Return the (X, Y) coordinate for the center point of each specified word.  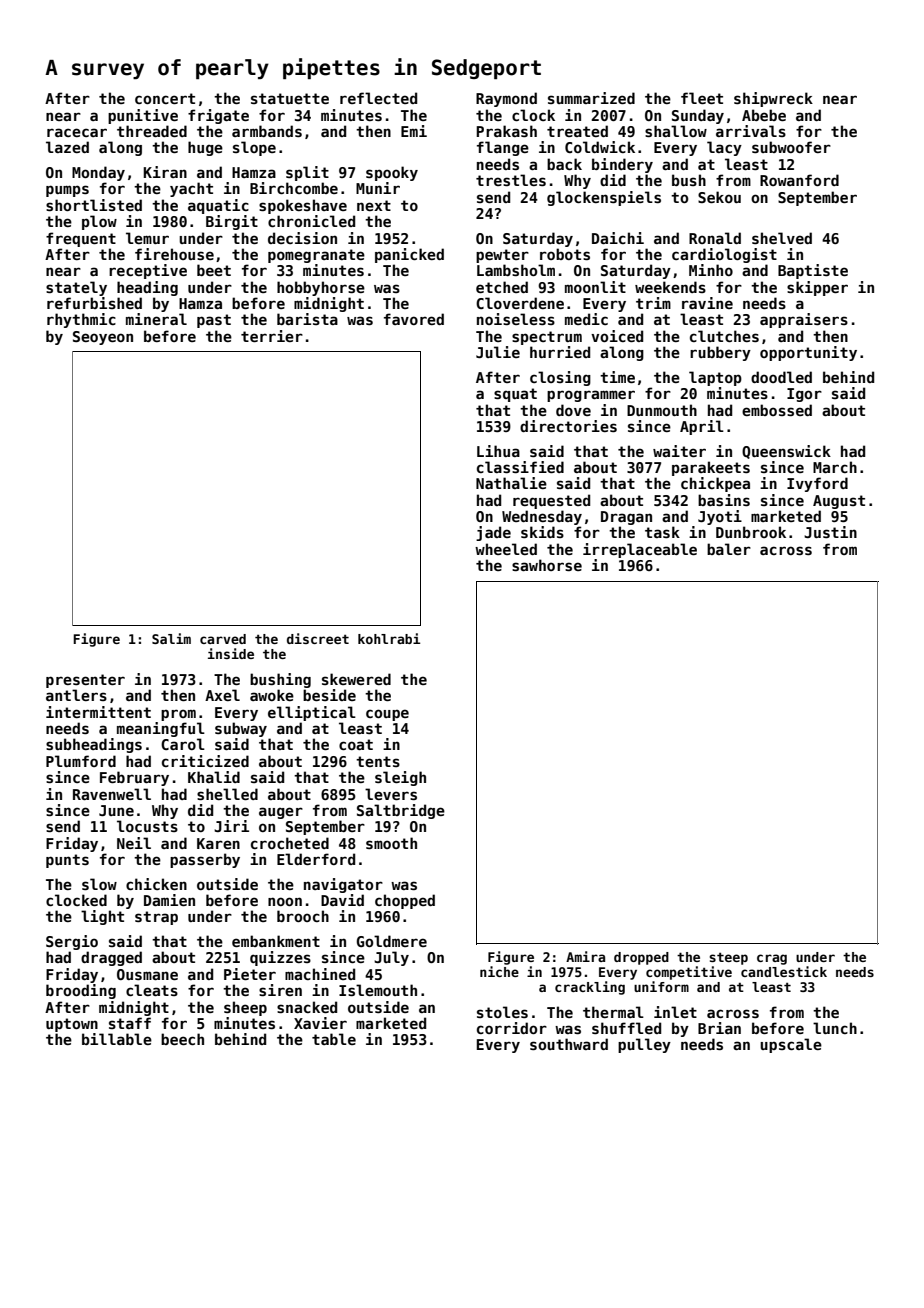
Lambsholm (516, 270)
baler (729, 549)
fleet (702, 98)
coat (356, 744)
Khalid (214, 777)
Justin (830, 532)
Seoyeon (103, 338)
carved (223, 639)
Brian (719, 1028)
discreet (318, 638)
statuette (290, 98)
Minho (711, 270)
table (334, 1039)
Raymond (506, 99)
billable (117, 1039)
